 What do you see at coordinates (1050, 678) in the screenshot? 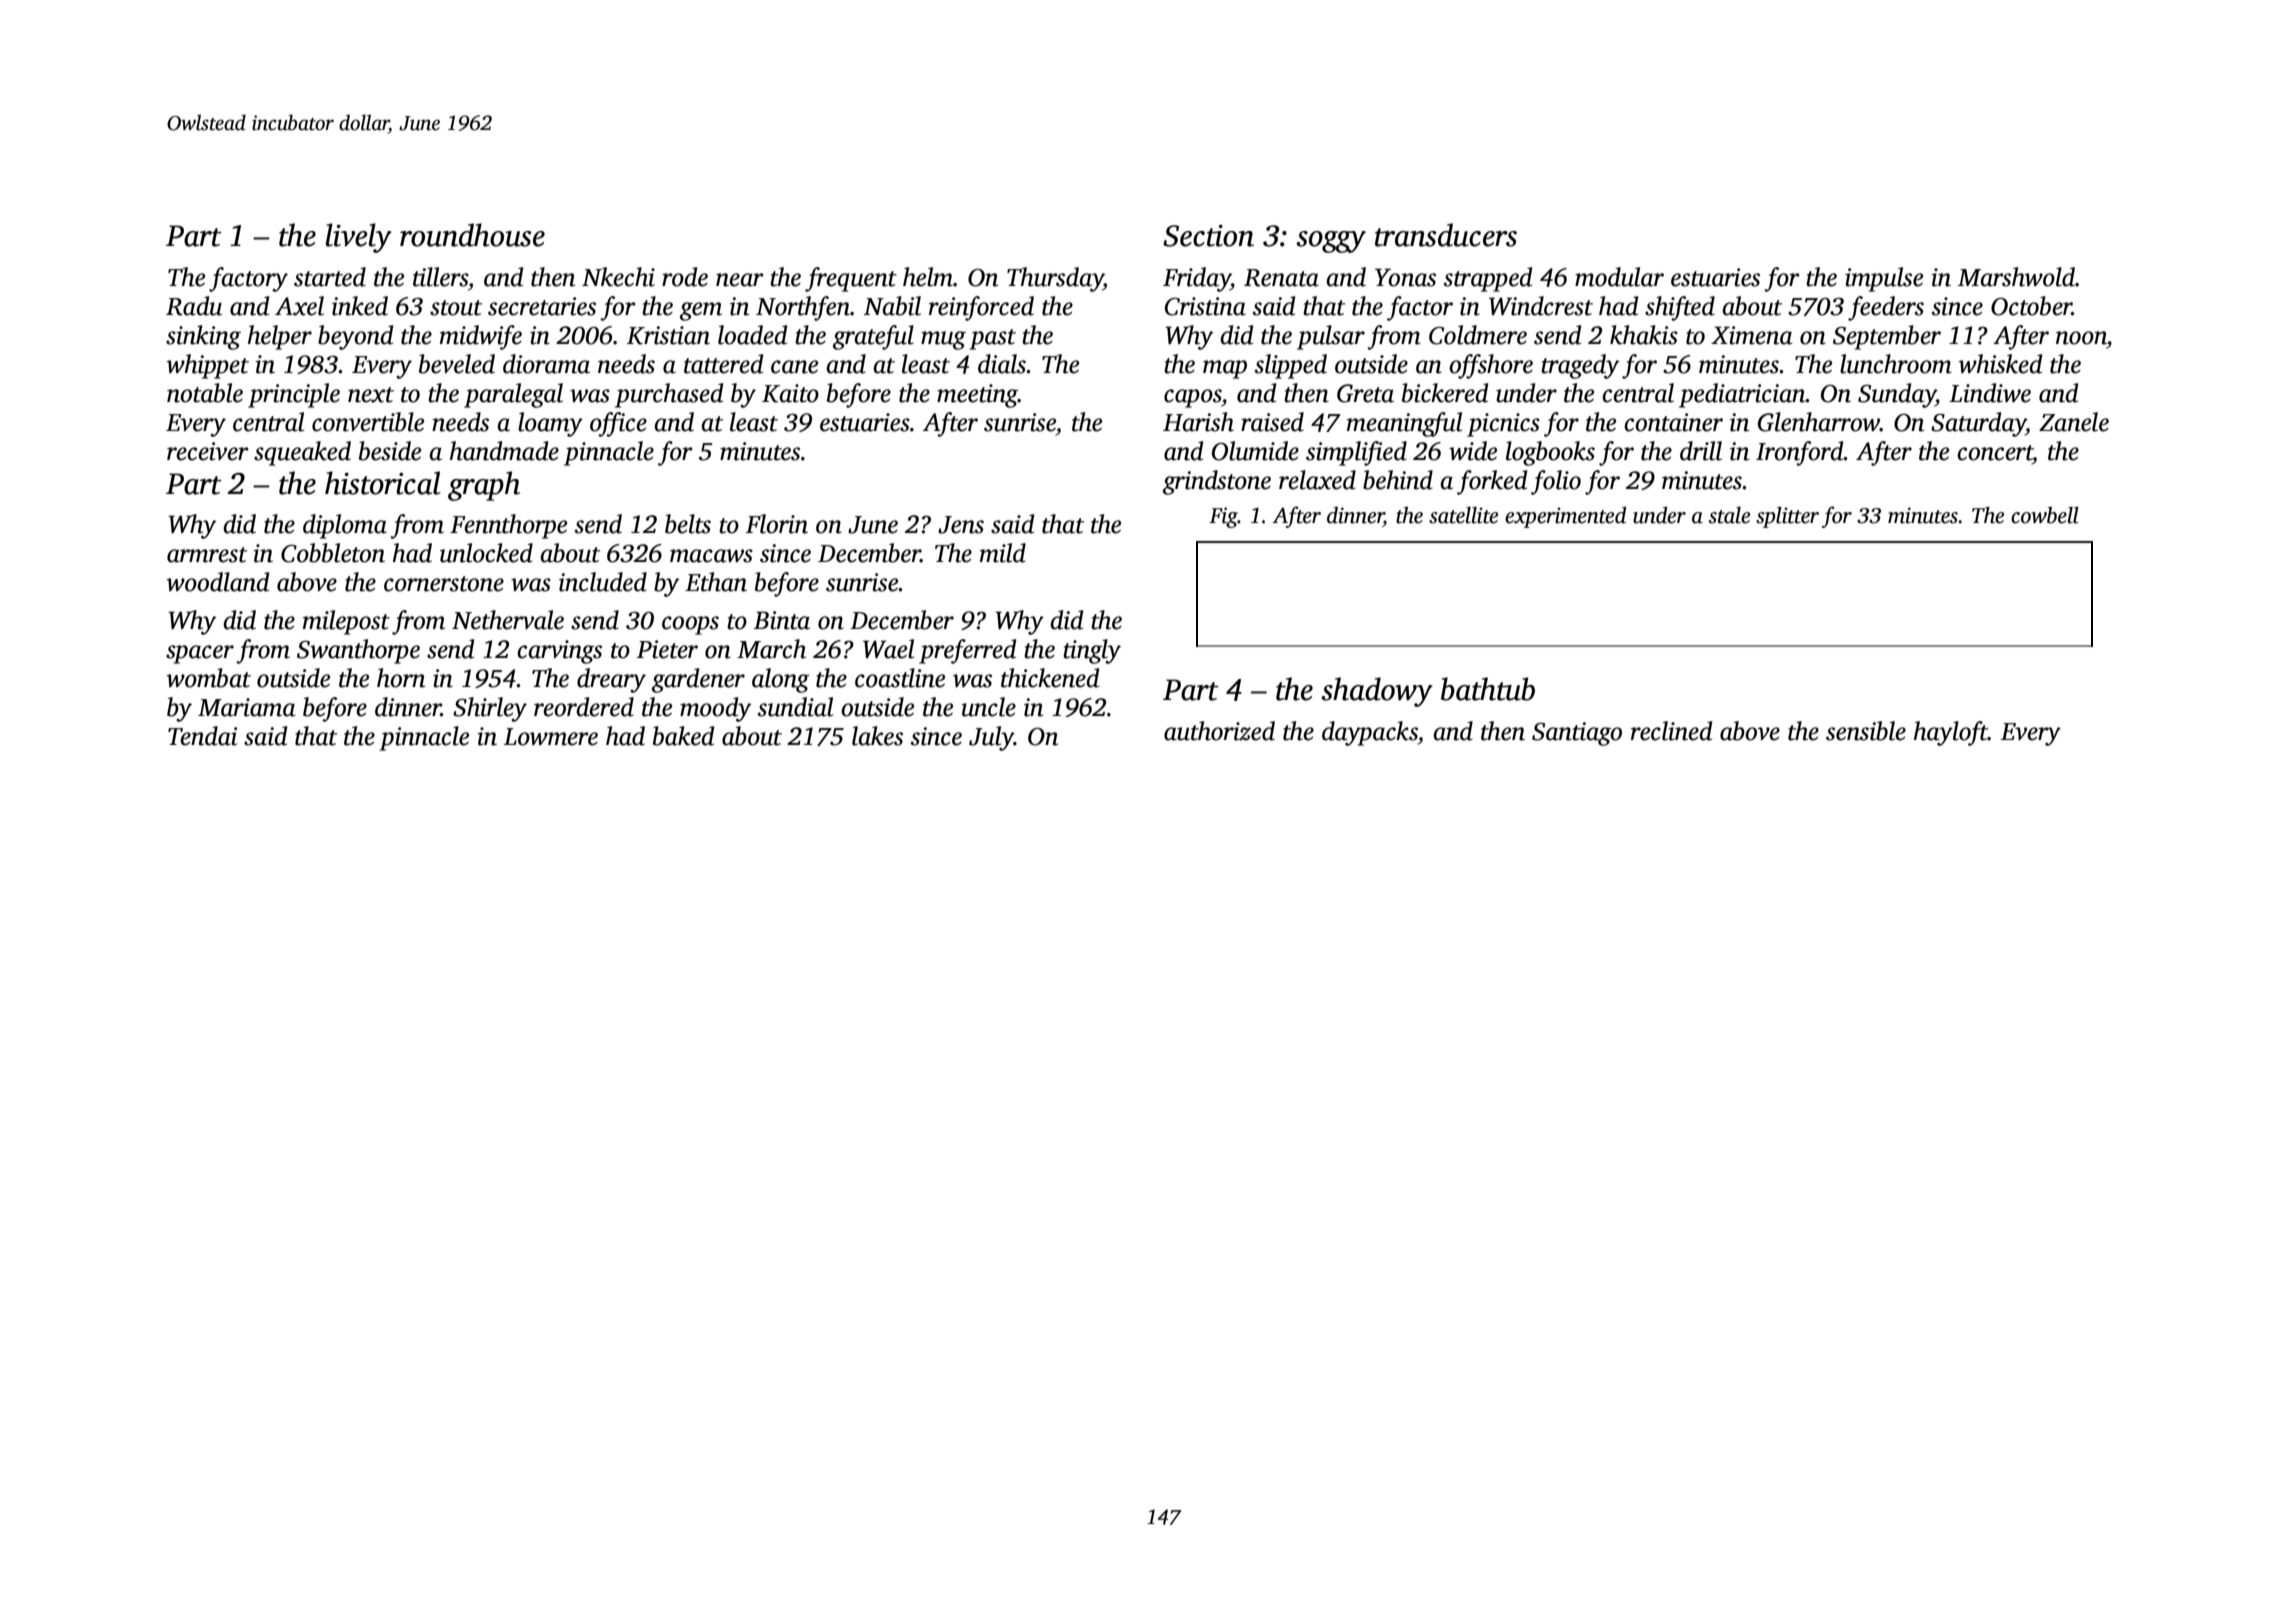
I see `thickened` at bounding box center [1050, 678].
